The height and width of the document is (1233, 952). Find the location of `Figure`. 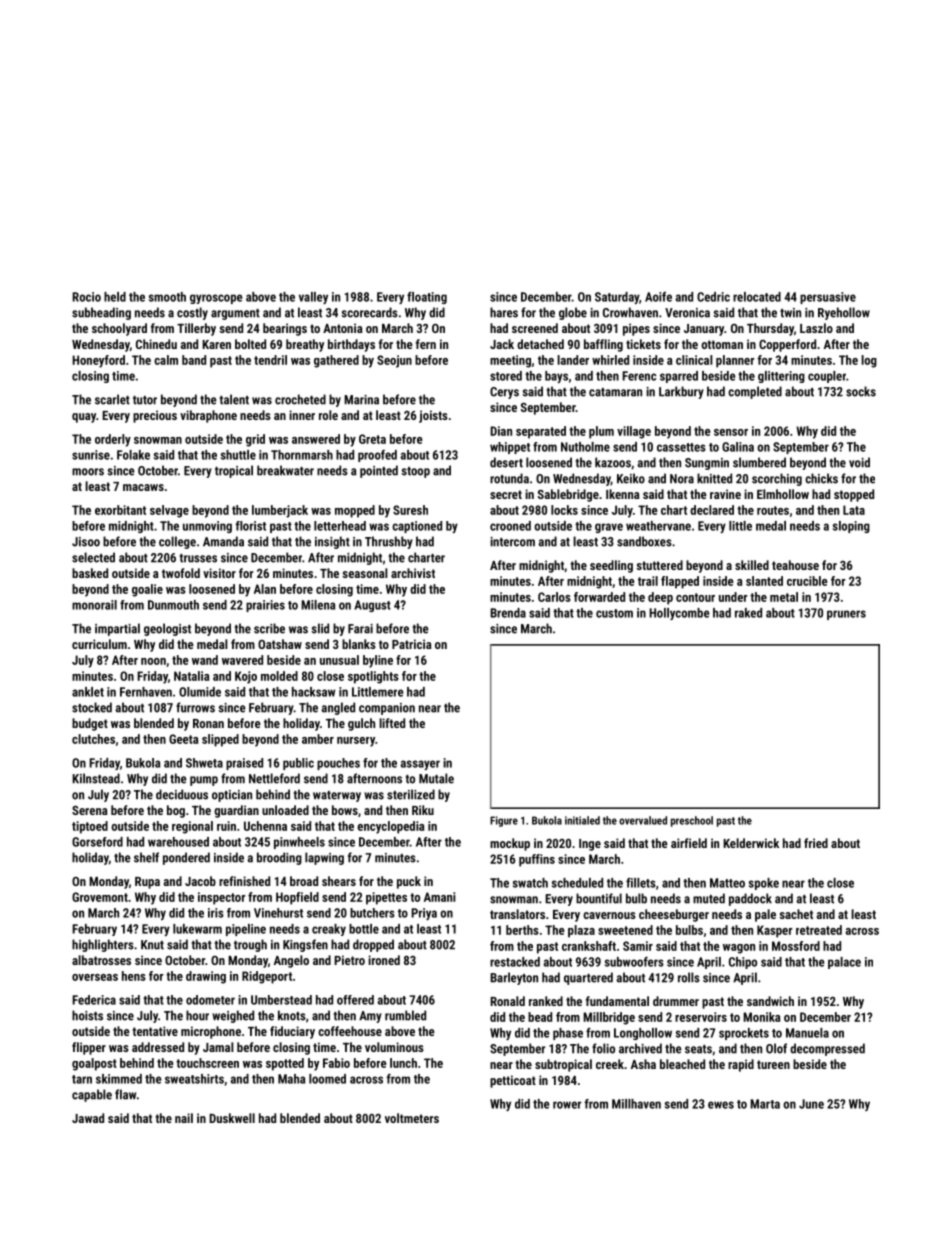

Figure is located at coordinates (504, 821).
